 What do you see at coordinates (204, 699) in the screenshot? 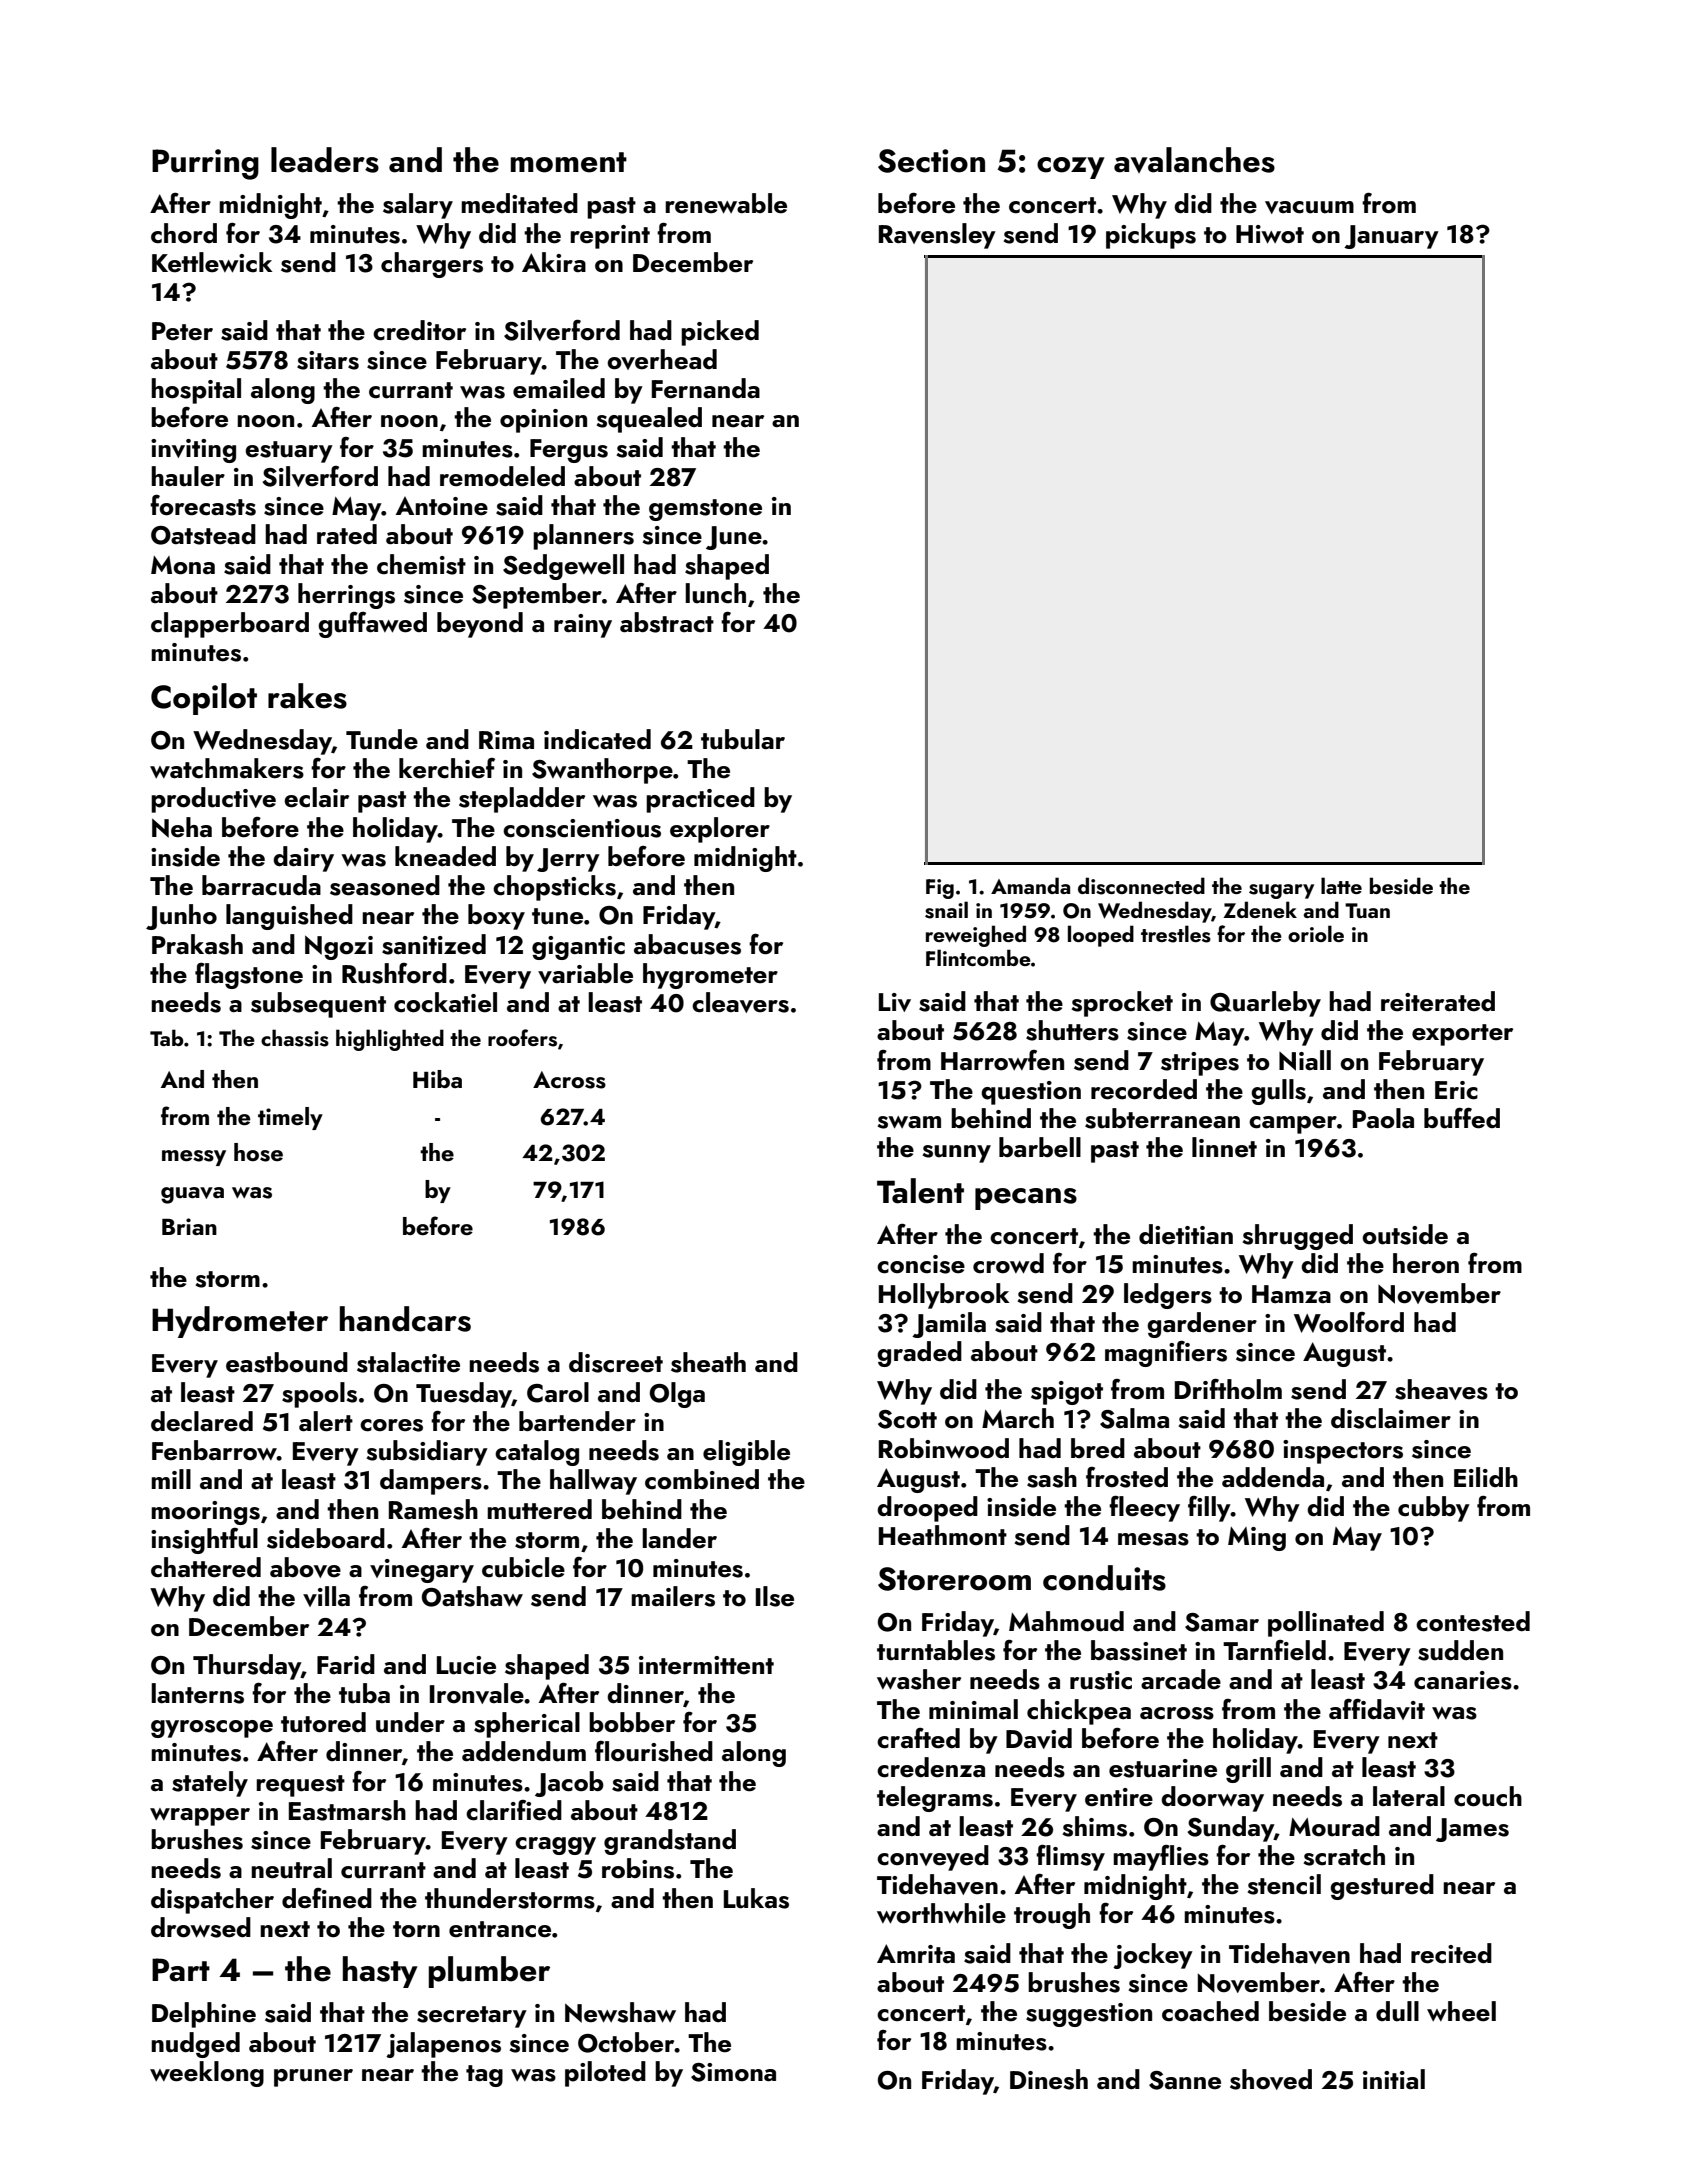
I see `Copilot` at bounding box center [204, 699].
